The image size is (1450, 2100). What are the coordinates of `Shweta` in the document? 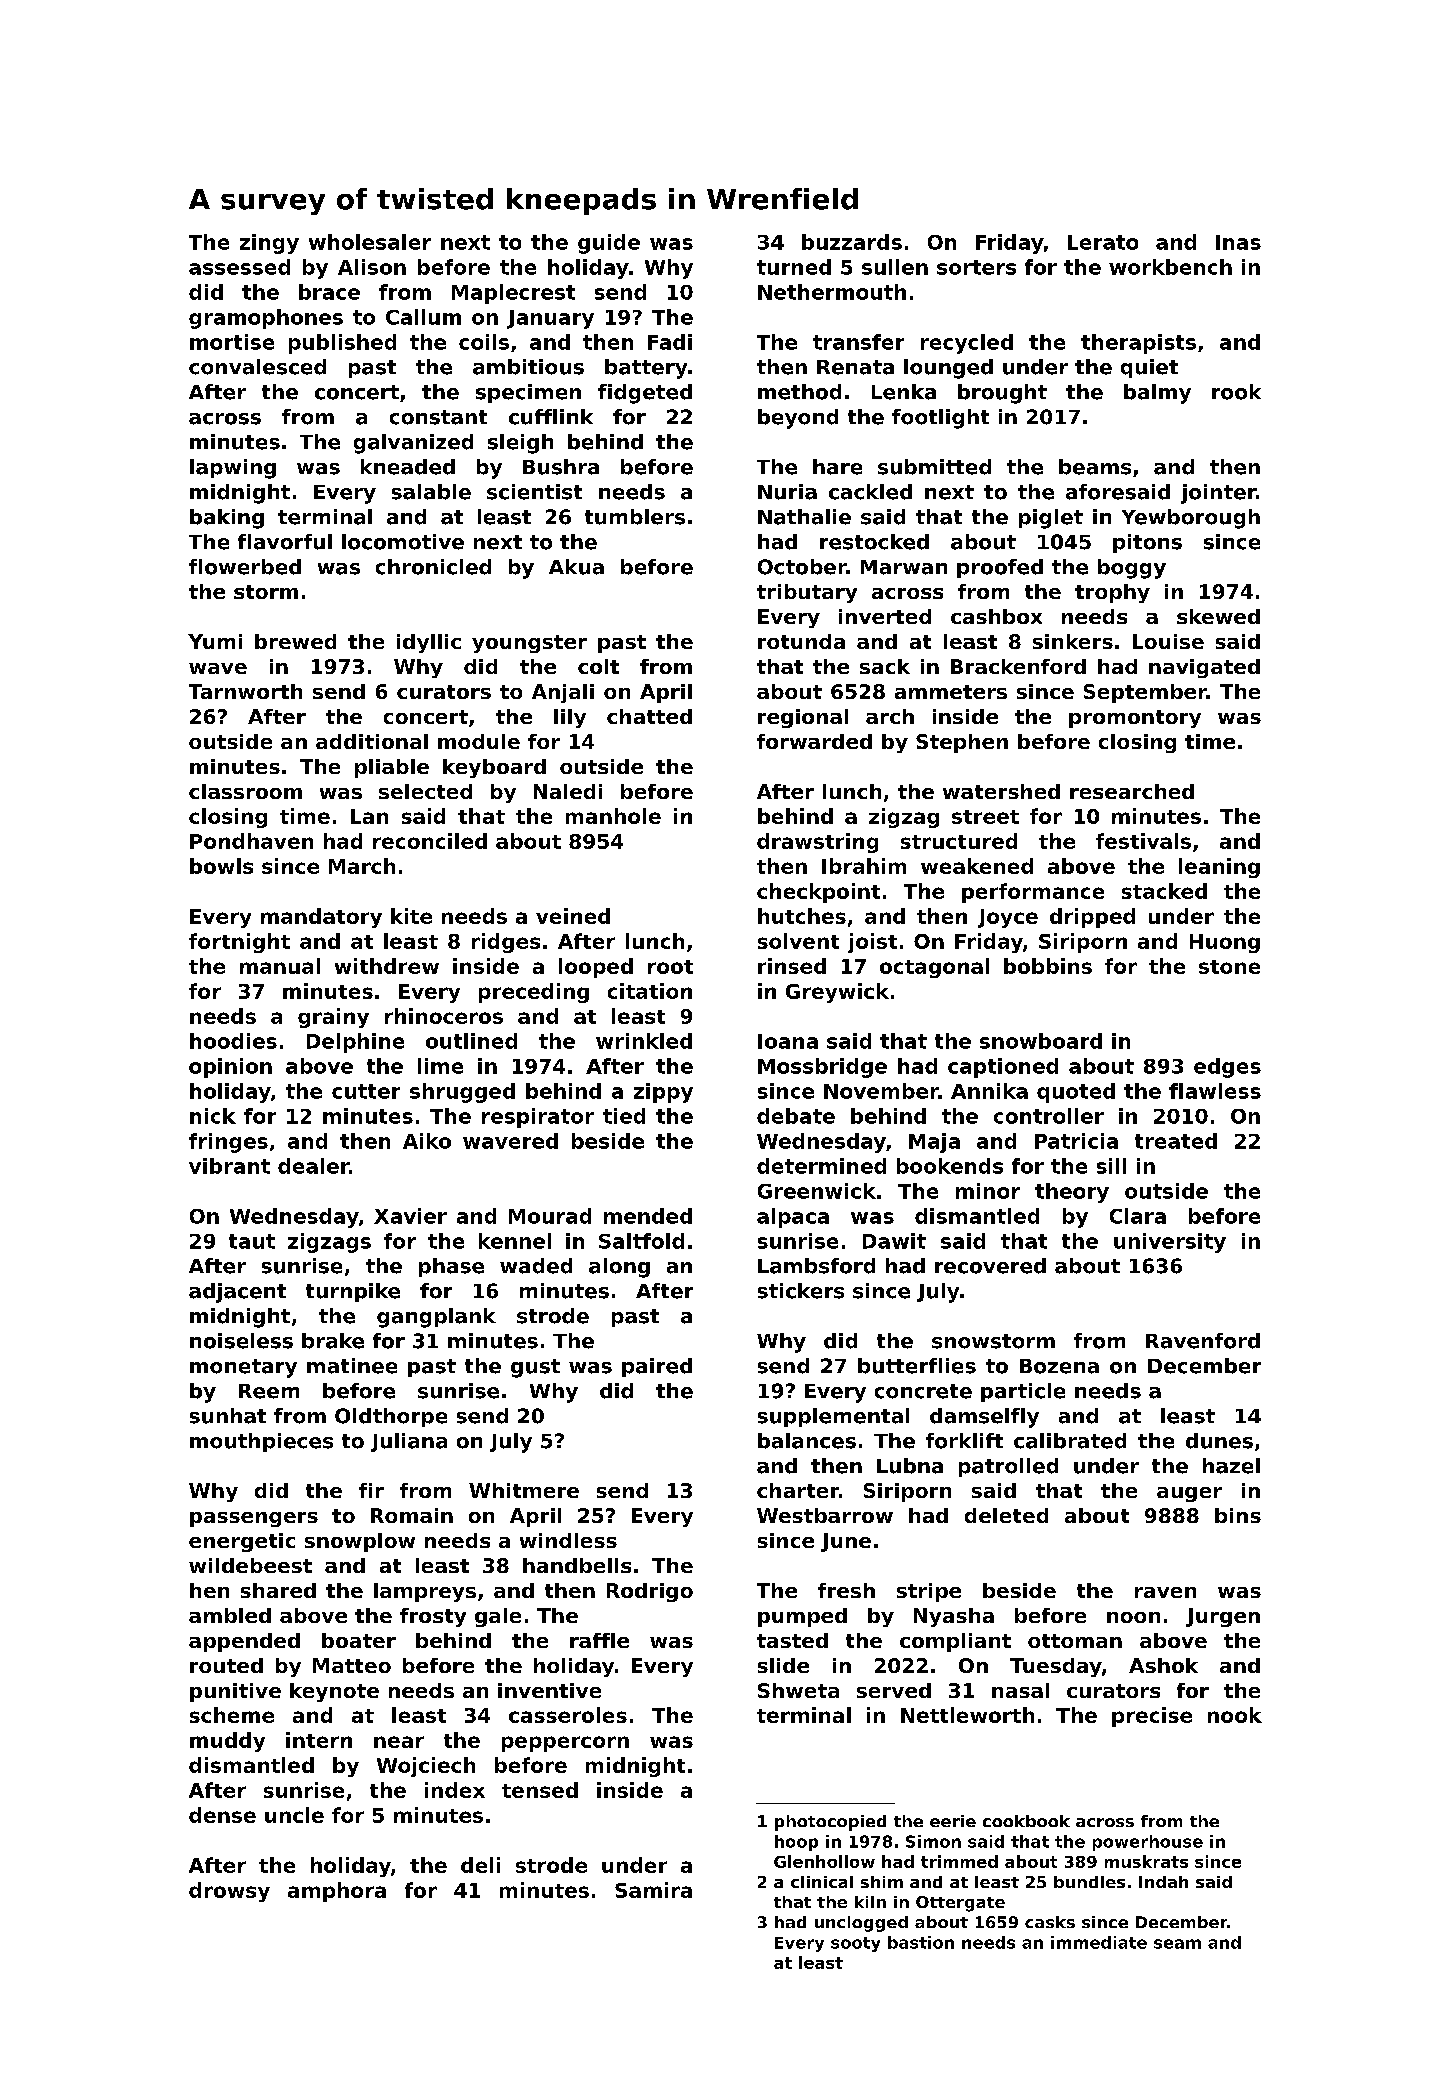 It's located at (798, 1690).
